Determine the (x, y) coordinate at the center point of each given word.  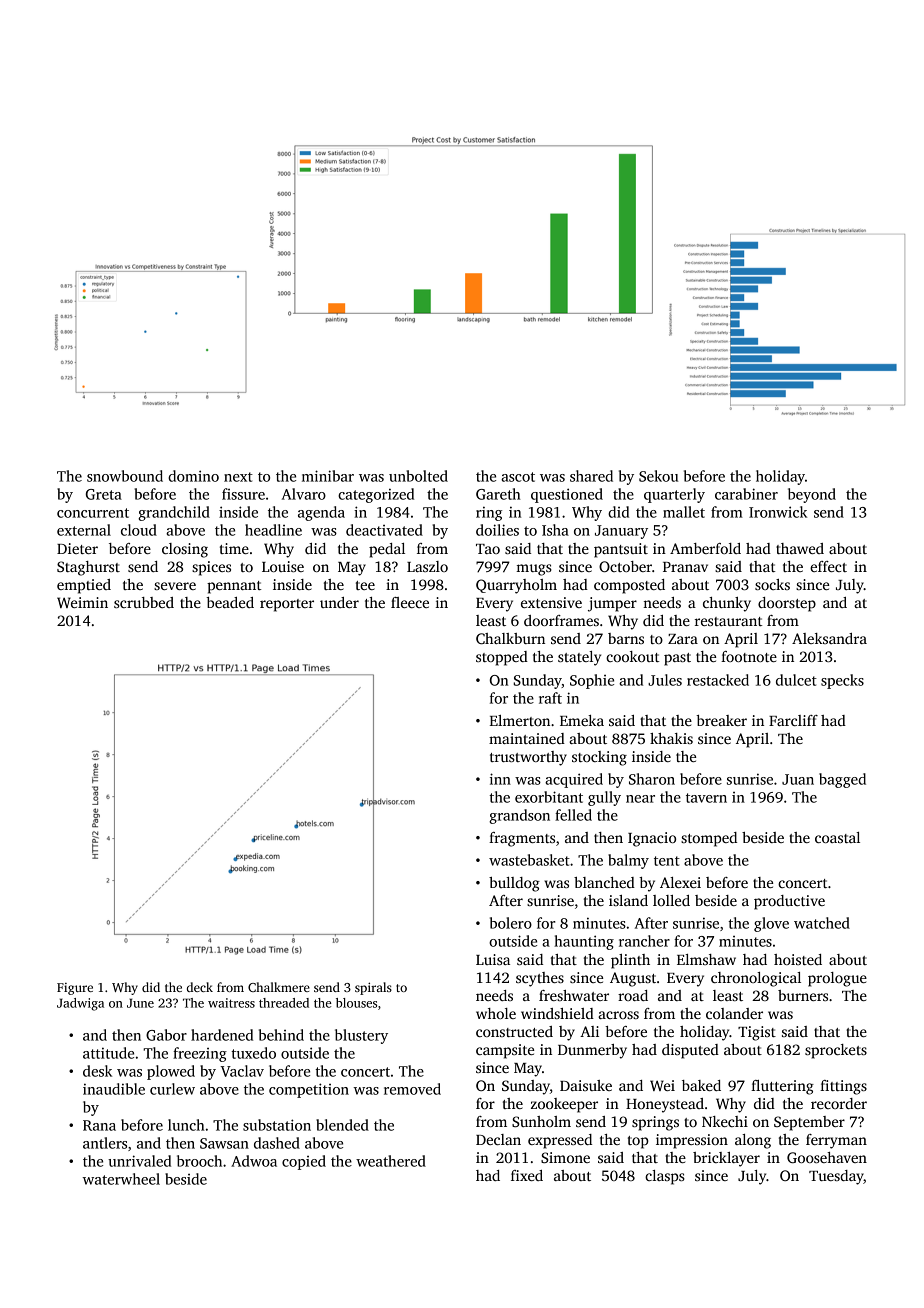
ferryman (836, 1141)
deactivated (384, 530)
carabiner (746, 494)
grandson (519, 816)
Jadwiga (80, 1004)
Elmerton (520, 720)
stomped (709, 839)
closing (185, 550)
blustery (361, 1036)
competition (309, 1090)
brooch (199, 1161)
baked (701, 1085)
